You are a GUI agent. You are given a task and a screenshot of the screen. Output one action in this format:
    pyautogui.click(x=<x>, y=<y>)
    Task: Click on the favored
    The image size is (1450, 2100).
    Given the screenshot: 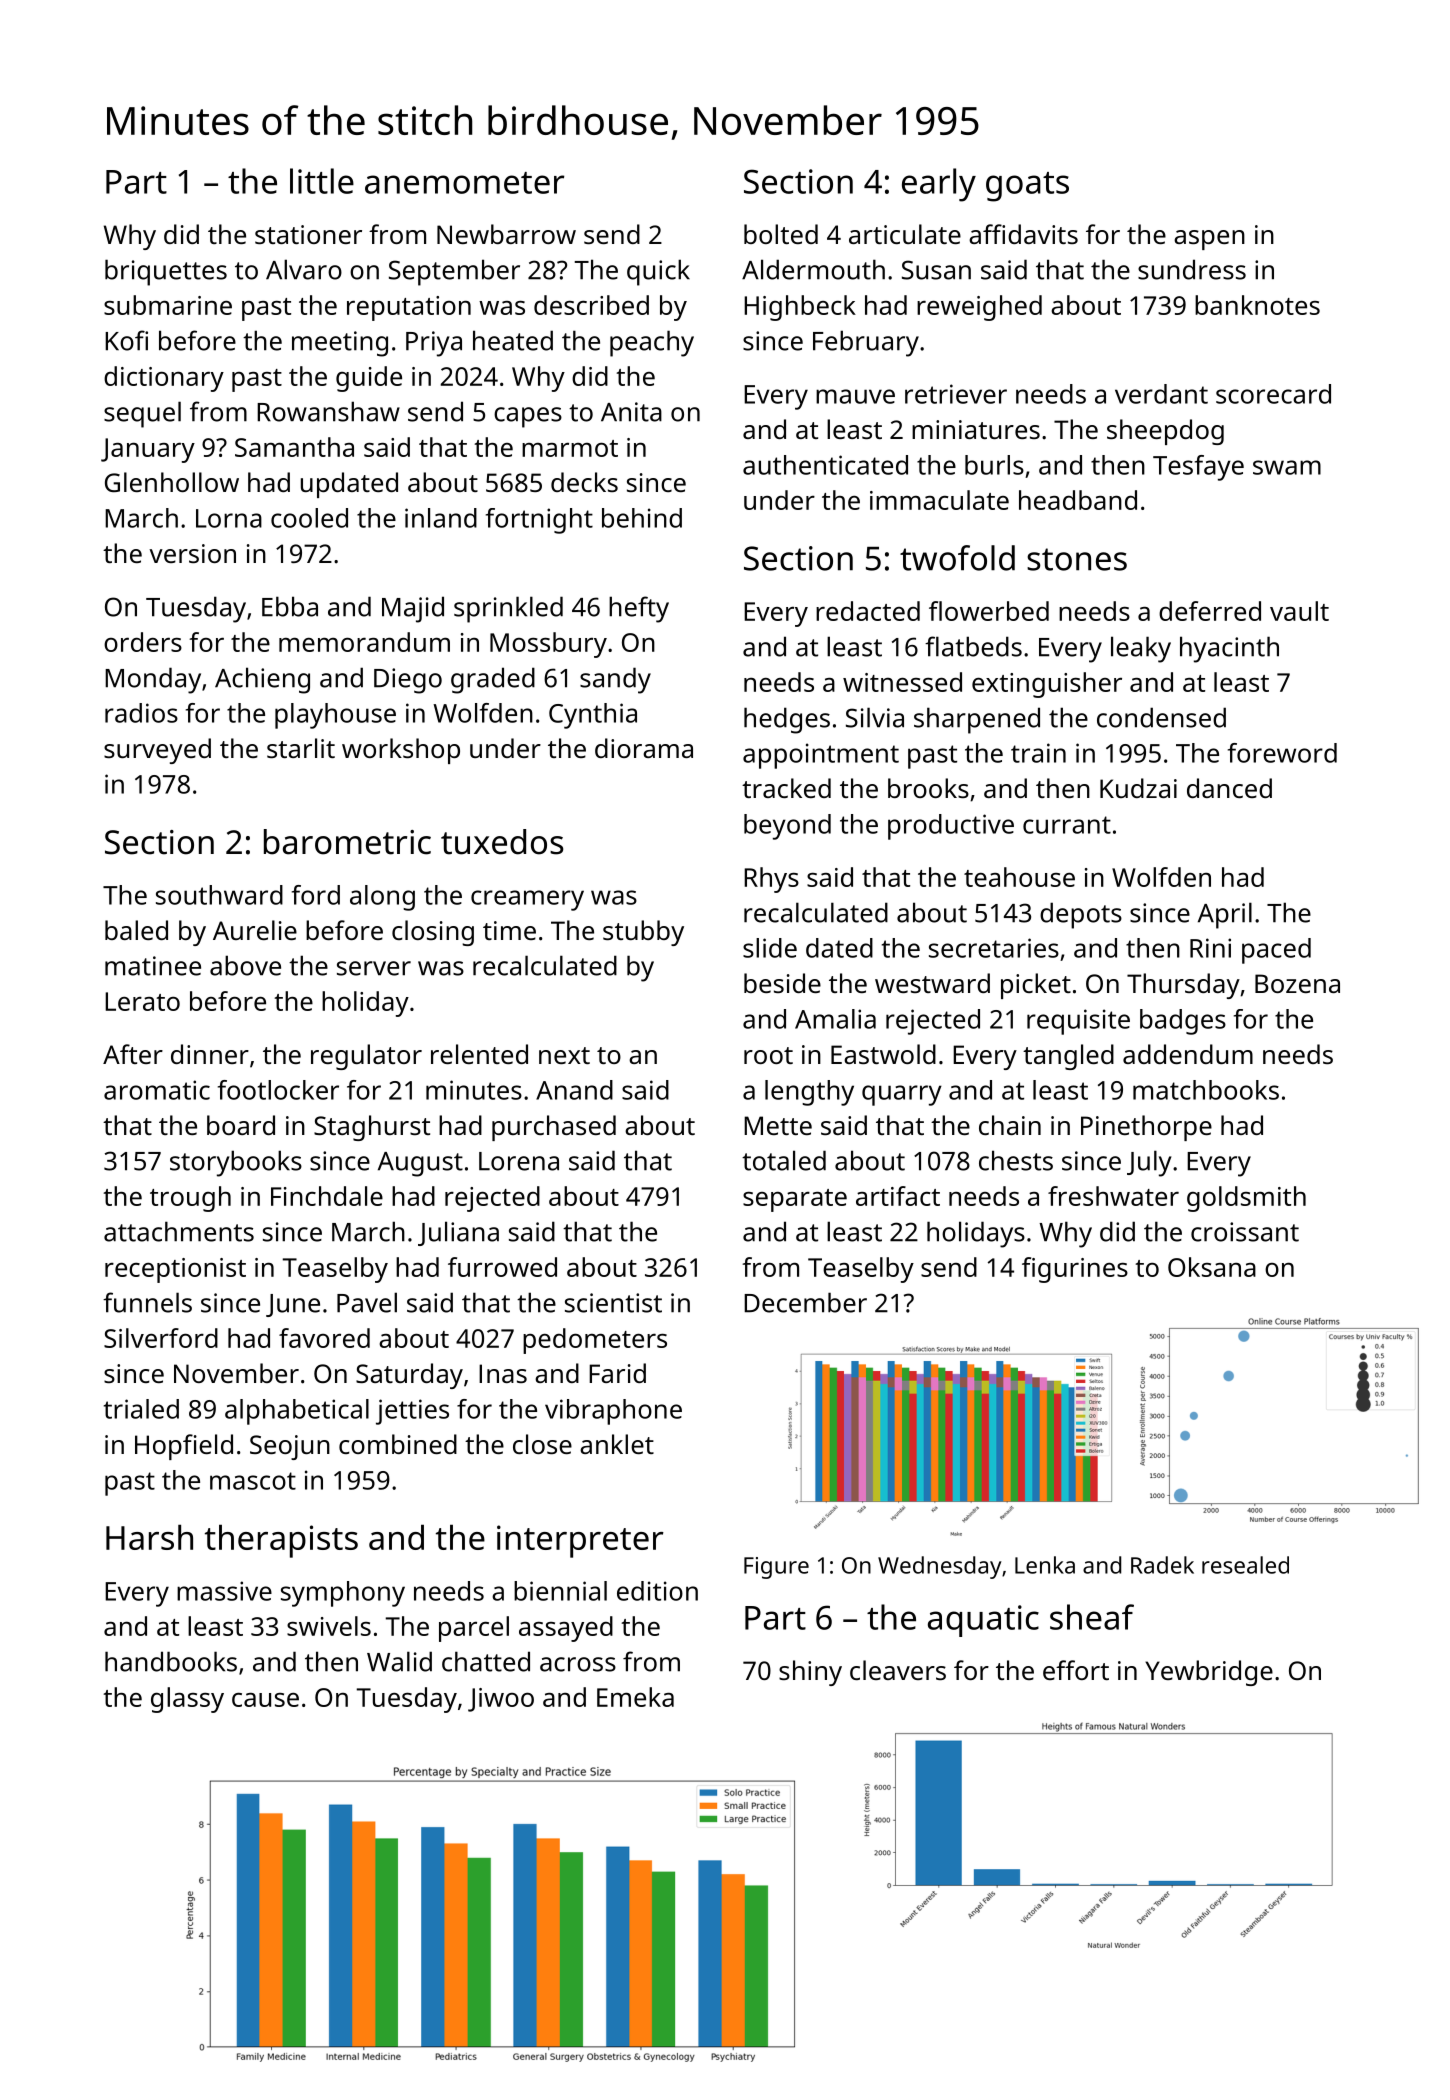 What is the action you would take?
    pyautogui.click(x=324, y=1338)
